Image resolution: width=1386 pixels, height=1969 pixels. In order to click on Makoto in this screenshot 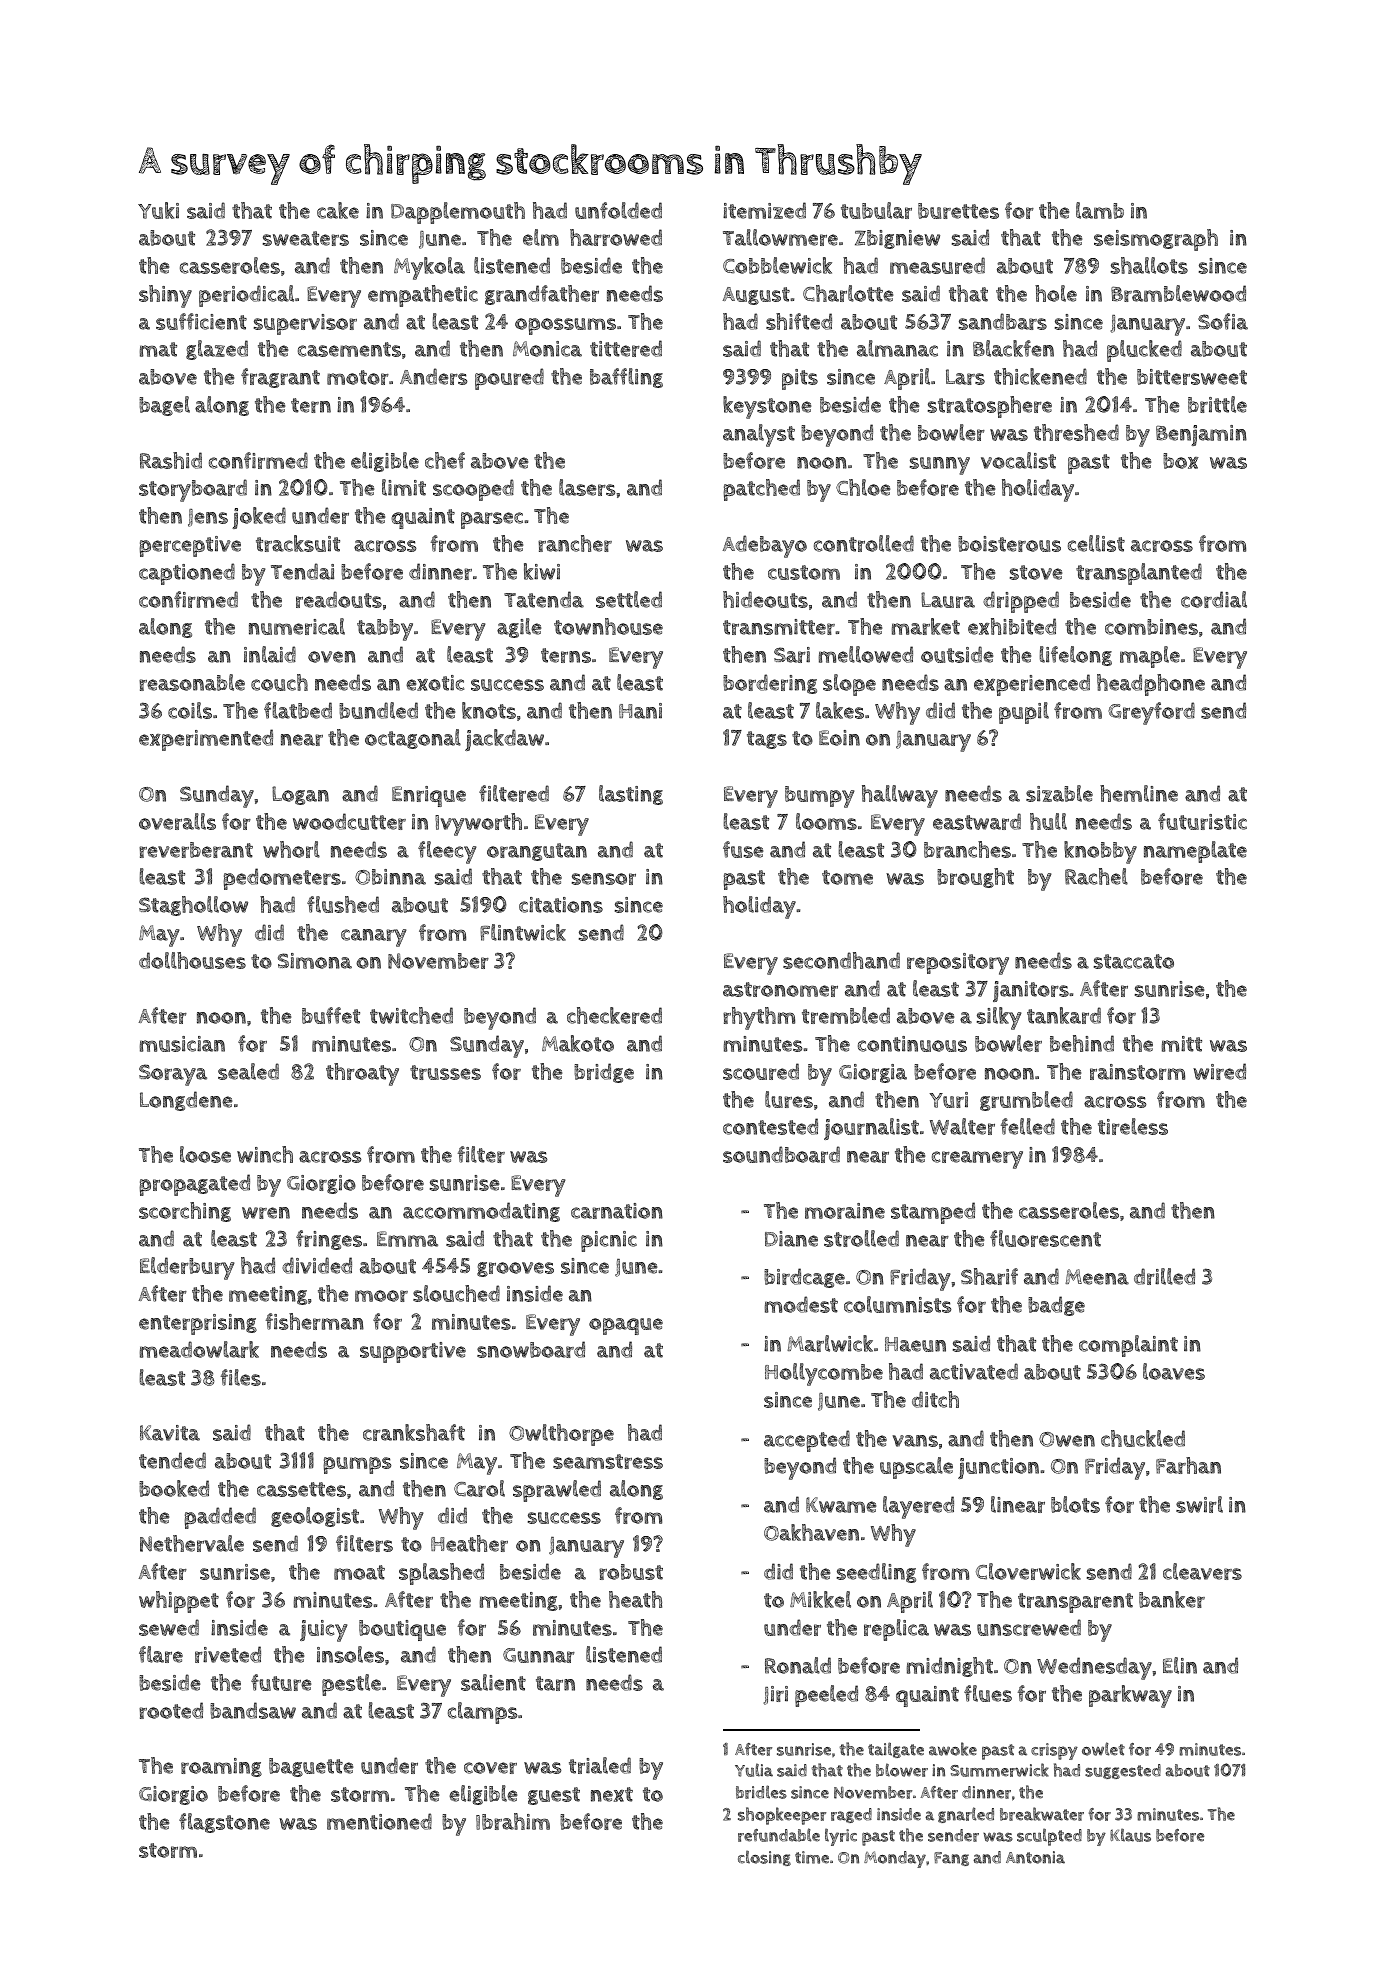, I will do `click(578, 1043)`.
